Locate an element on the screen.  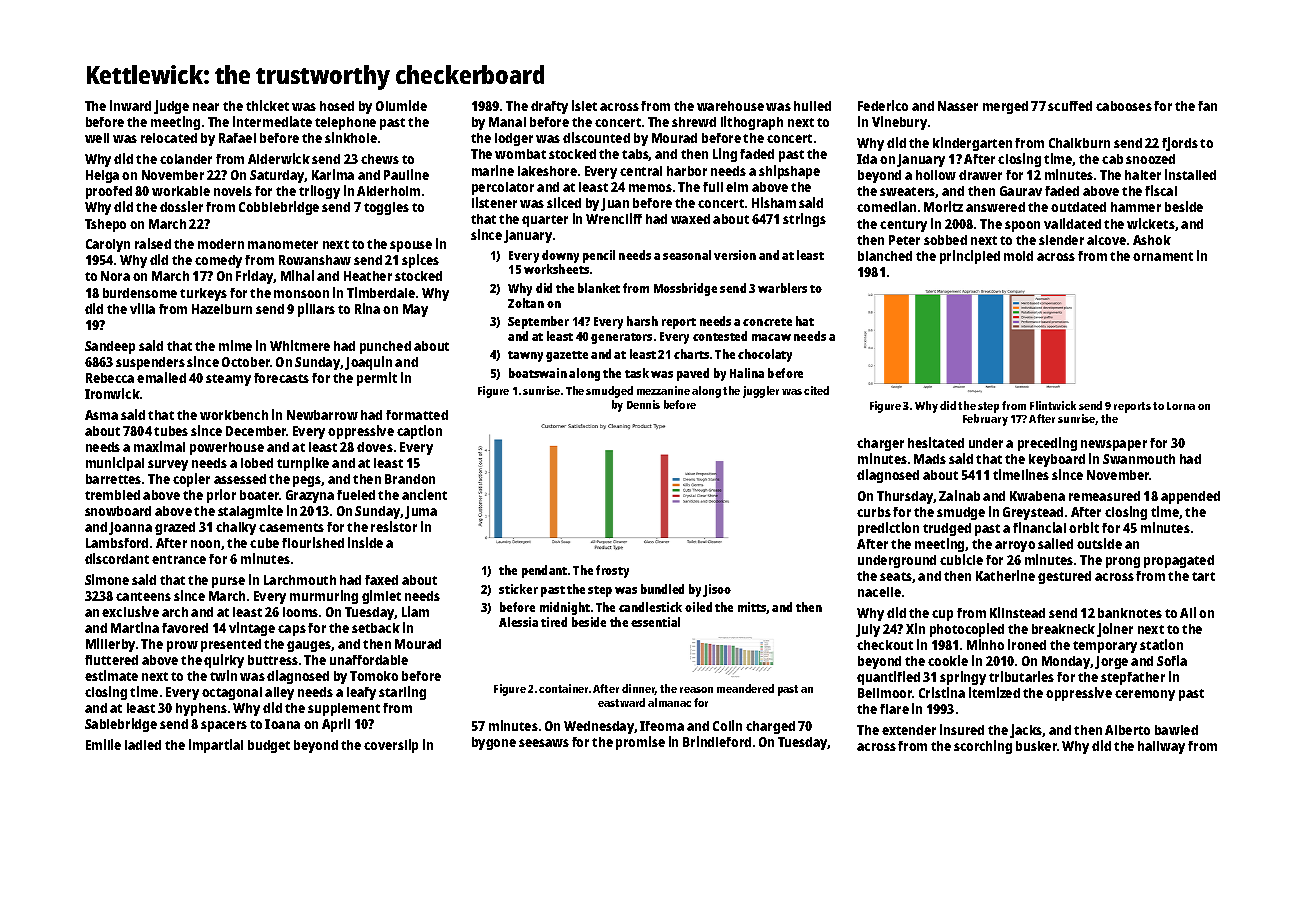
Brindleford is located at coordinates (717, 741).
